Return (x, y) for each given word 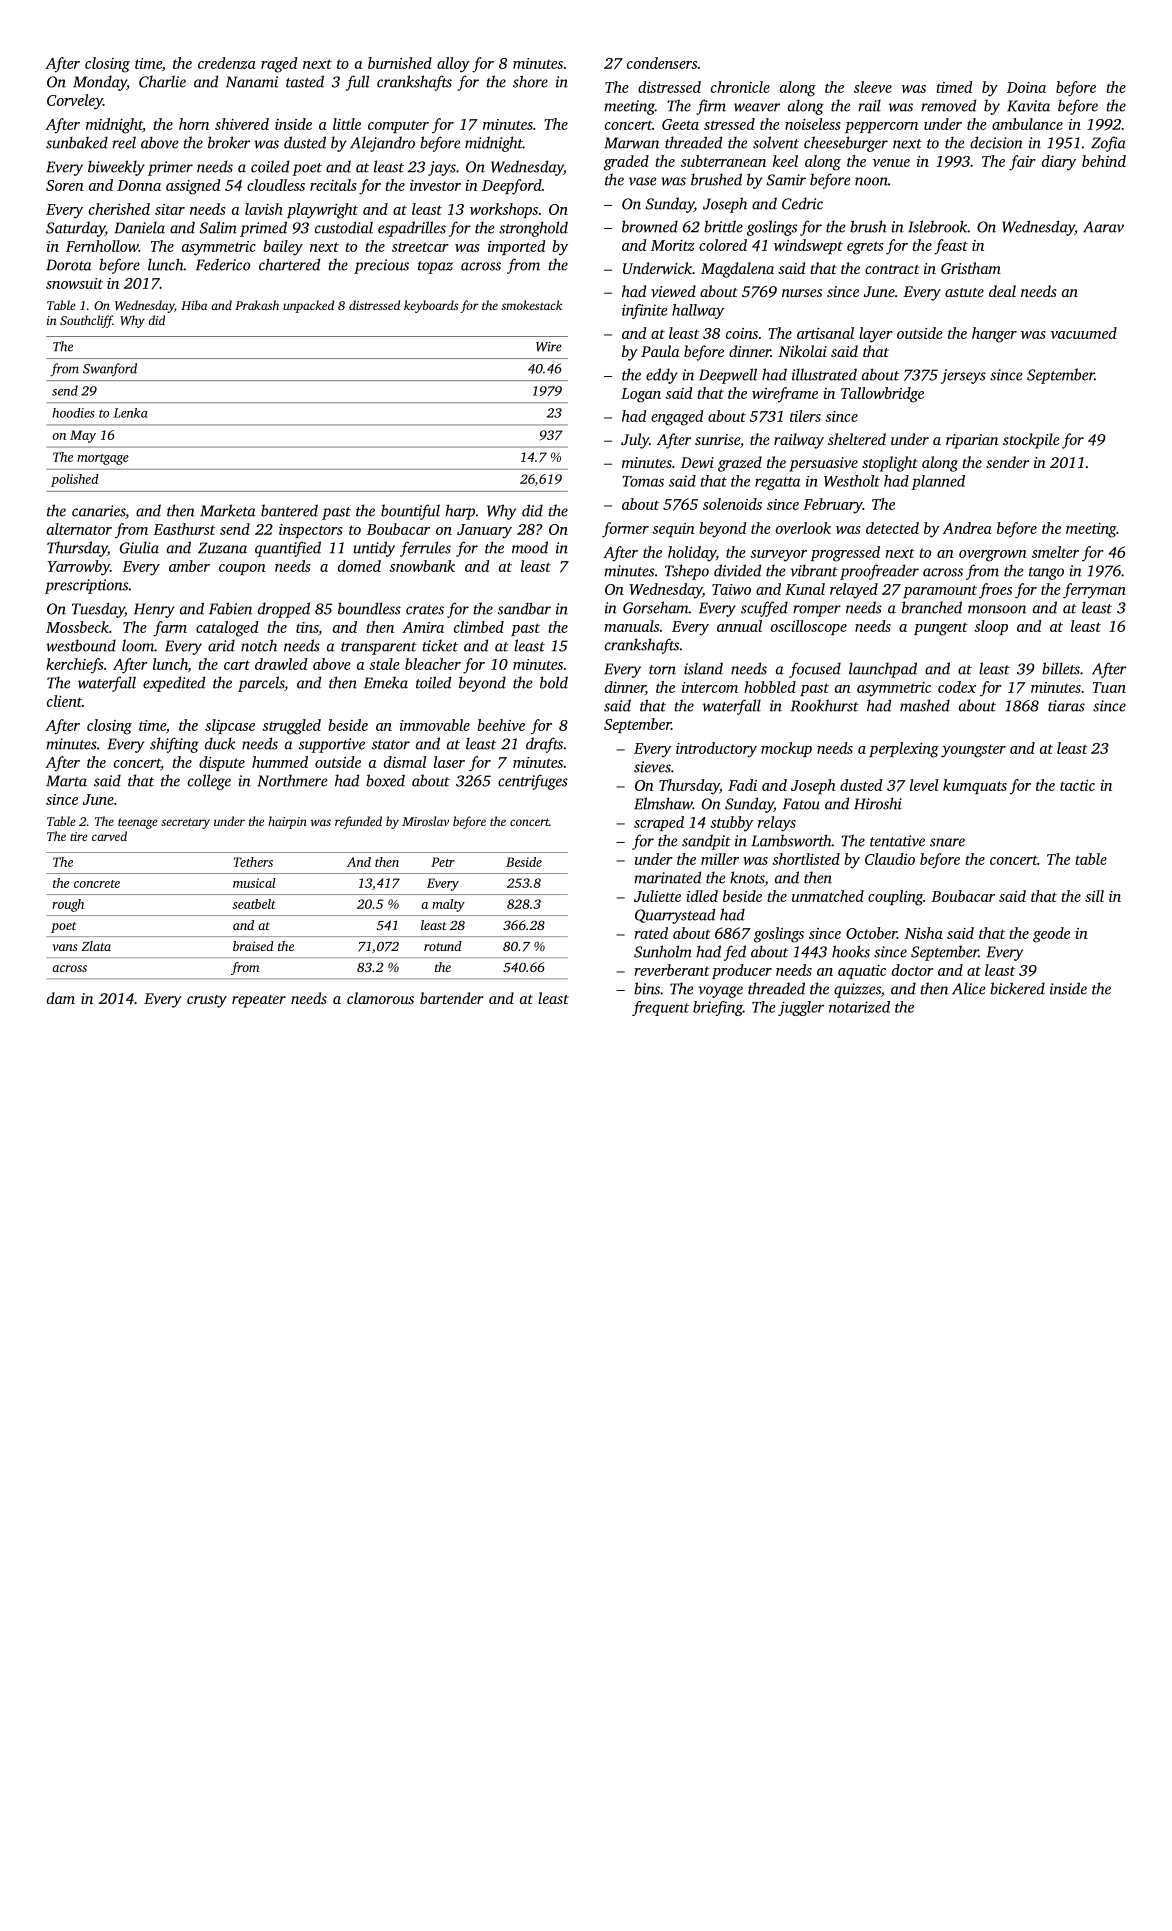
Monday (100, 83)
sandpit (706, 842)
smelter (1055, 552)
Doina (1026, 87)
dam (61, 998)
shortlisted (806, 859)
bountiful (410, 512)
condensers (662, 63)
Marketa (228, 510)
